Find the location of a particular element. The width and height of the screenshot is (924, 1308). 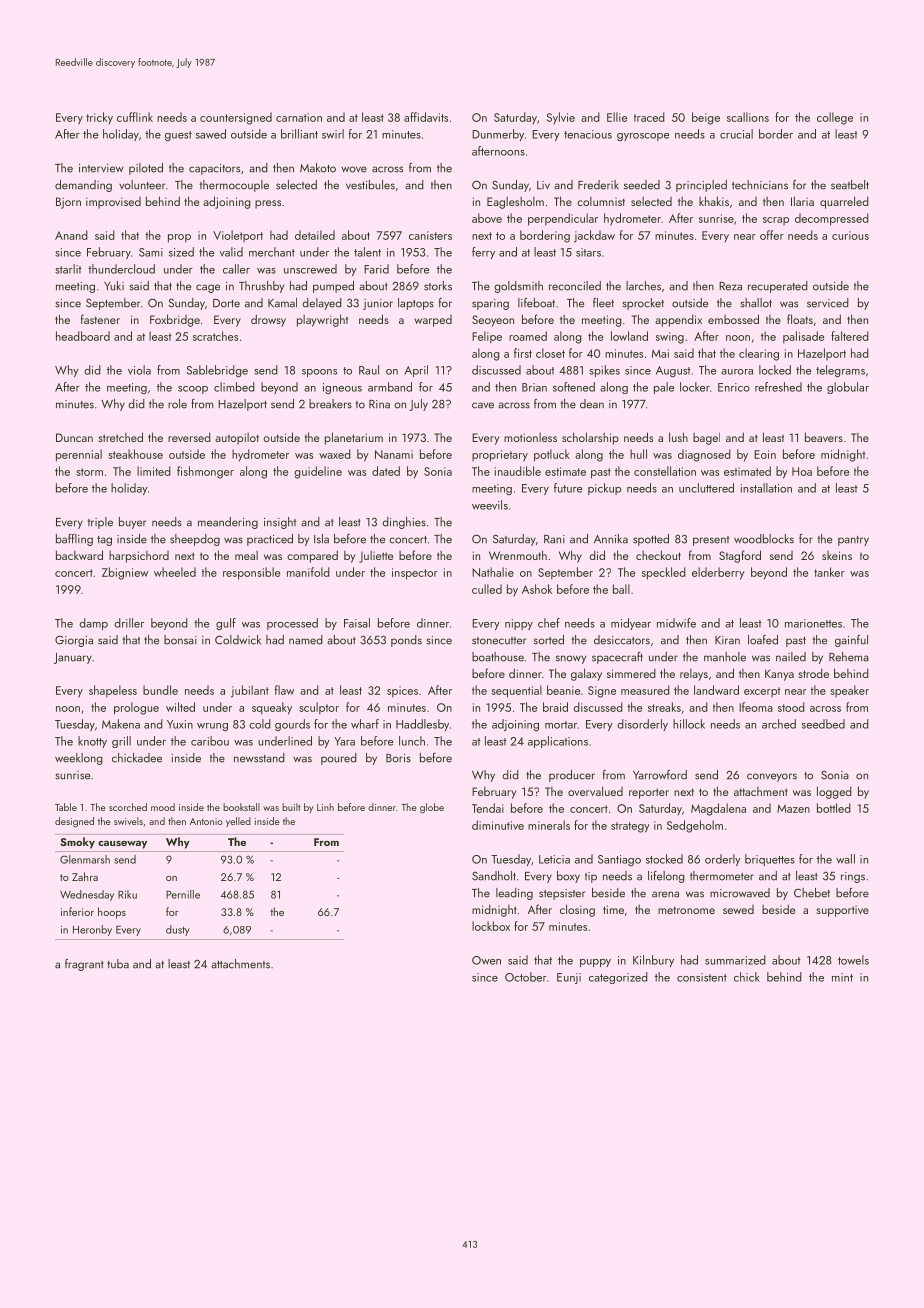

Owen is located at coordinates (486, 960).
